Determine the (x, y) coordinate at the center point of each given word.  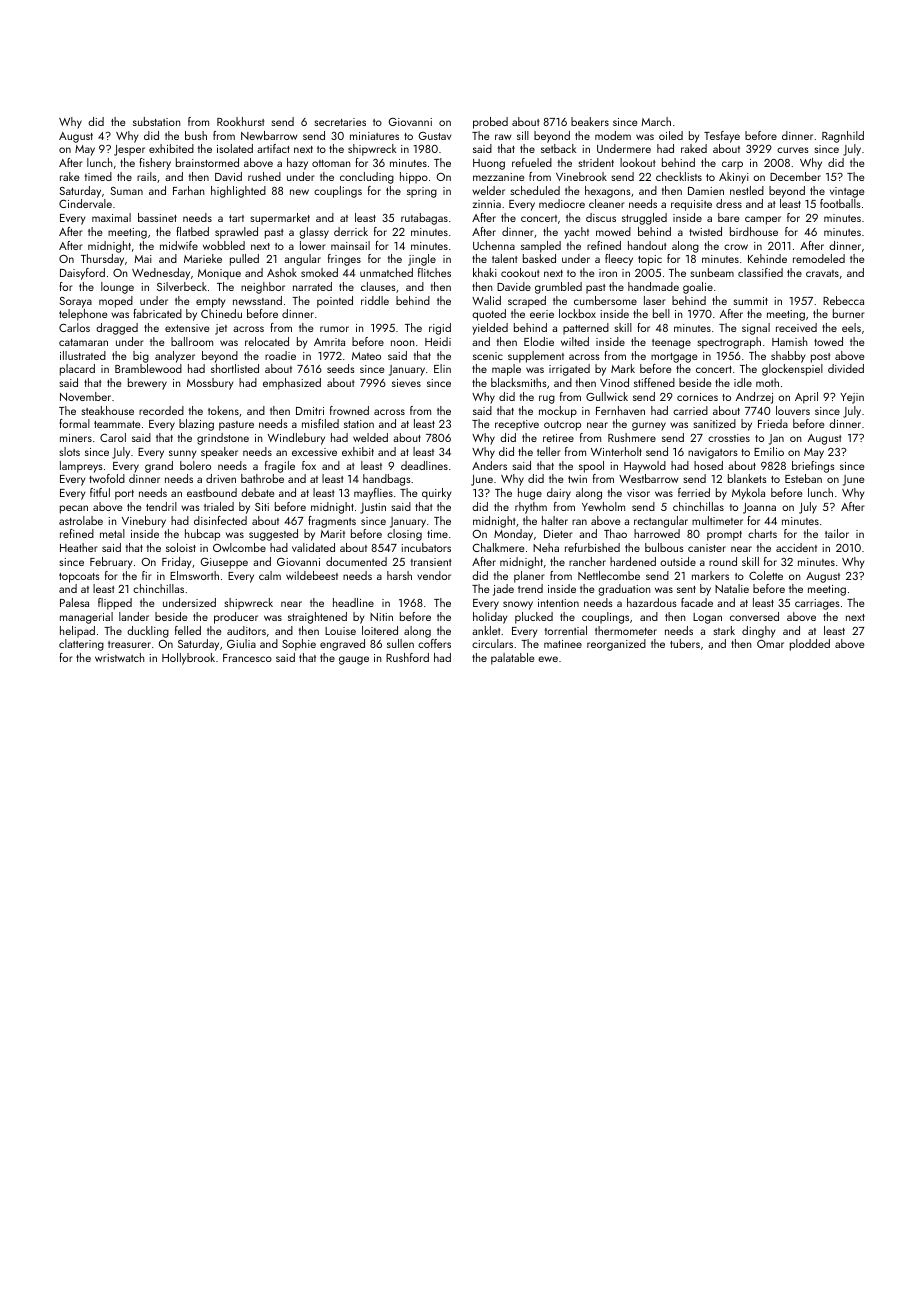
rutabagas (424, 219)
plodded (810, 645)
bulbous (664, 547)
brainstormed (207, 162)
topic (650, 260)
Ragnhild (843, 137)
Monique (219, 274)
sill (523, 135)
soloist (181, 547)
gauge (354, 660)
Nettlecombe (609, 575)
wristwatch (120, 657)
